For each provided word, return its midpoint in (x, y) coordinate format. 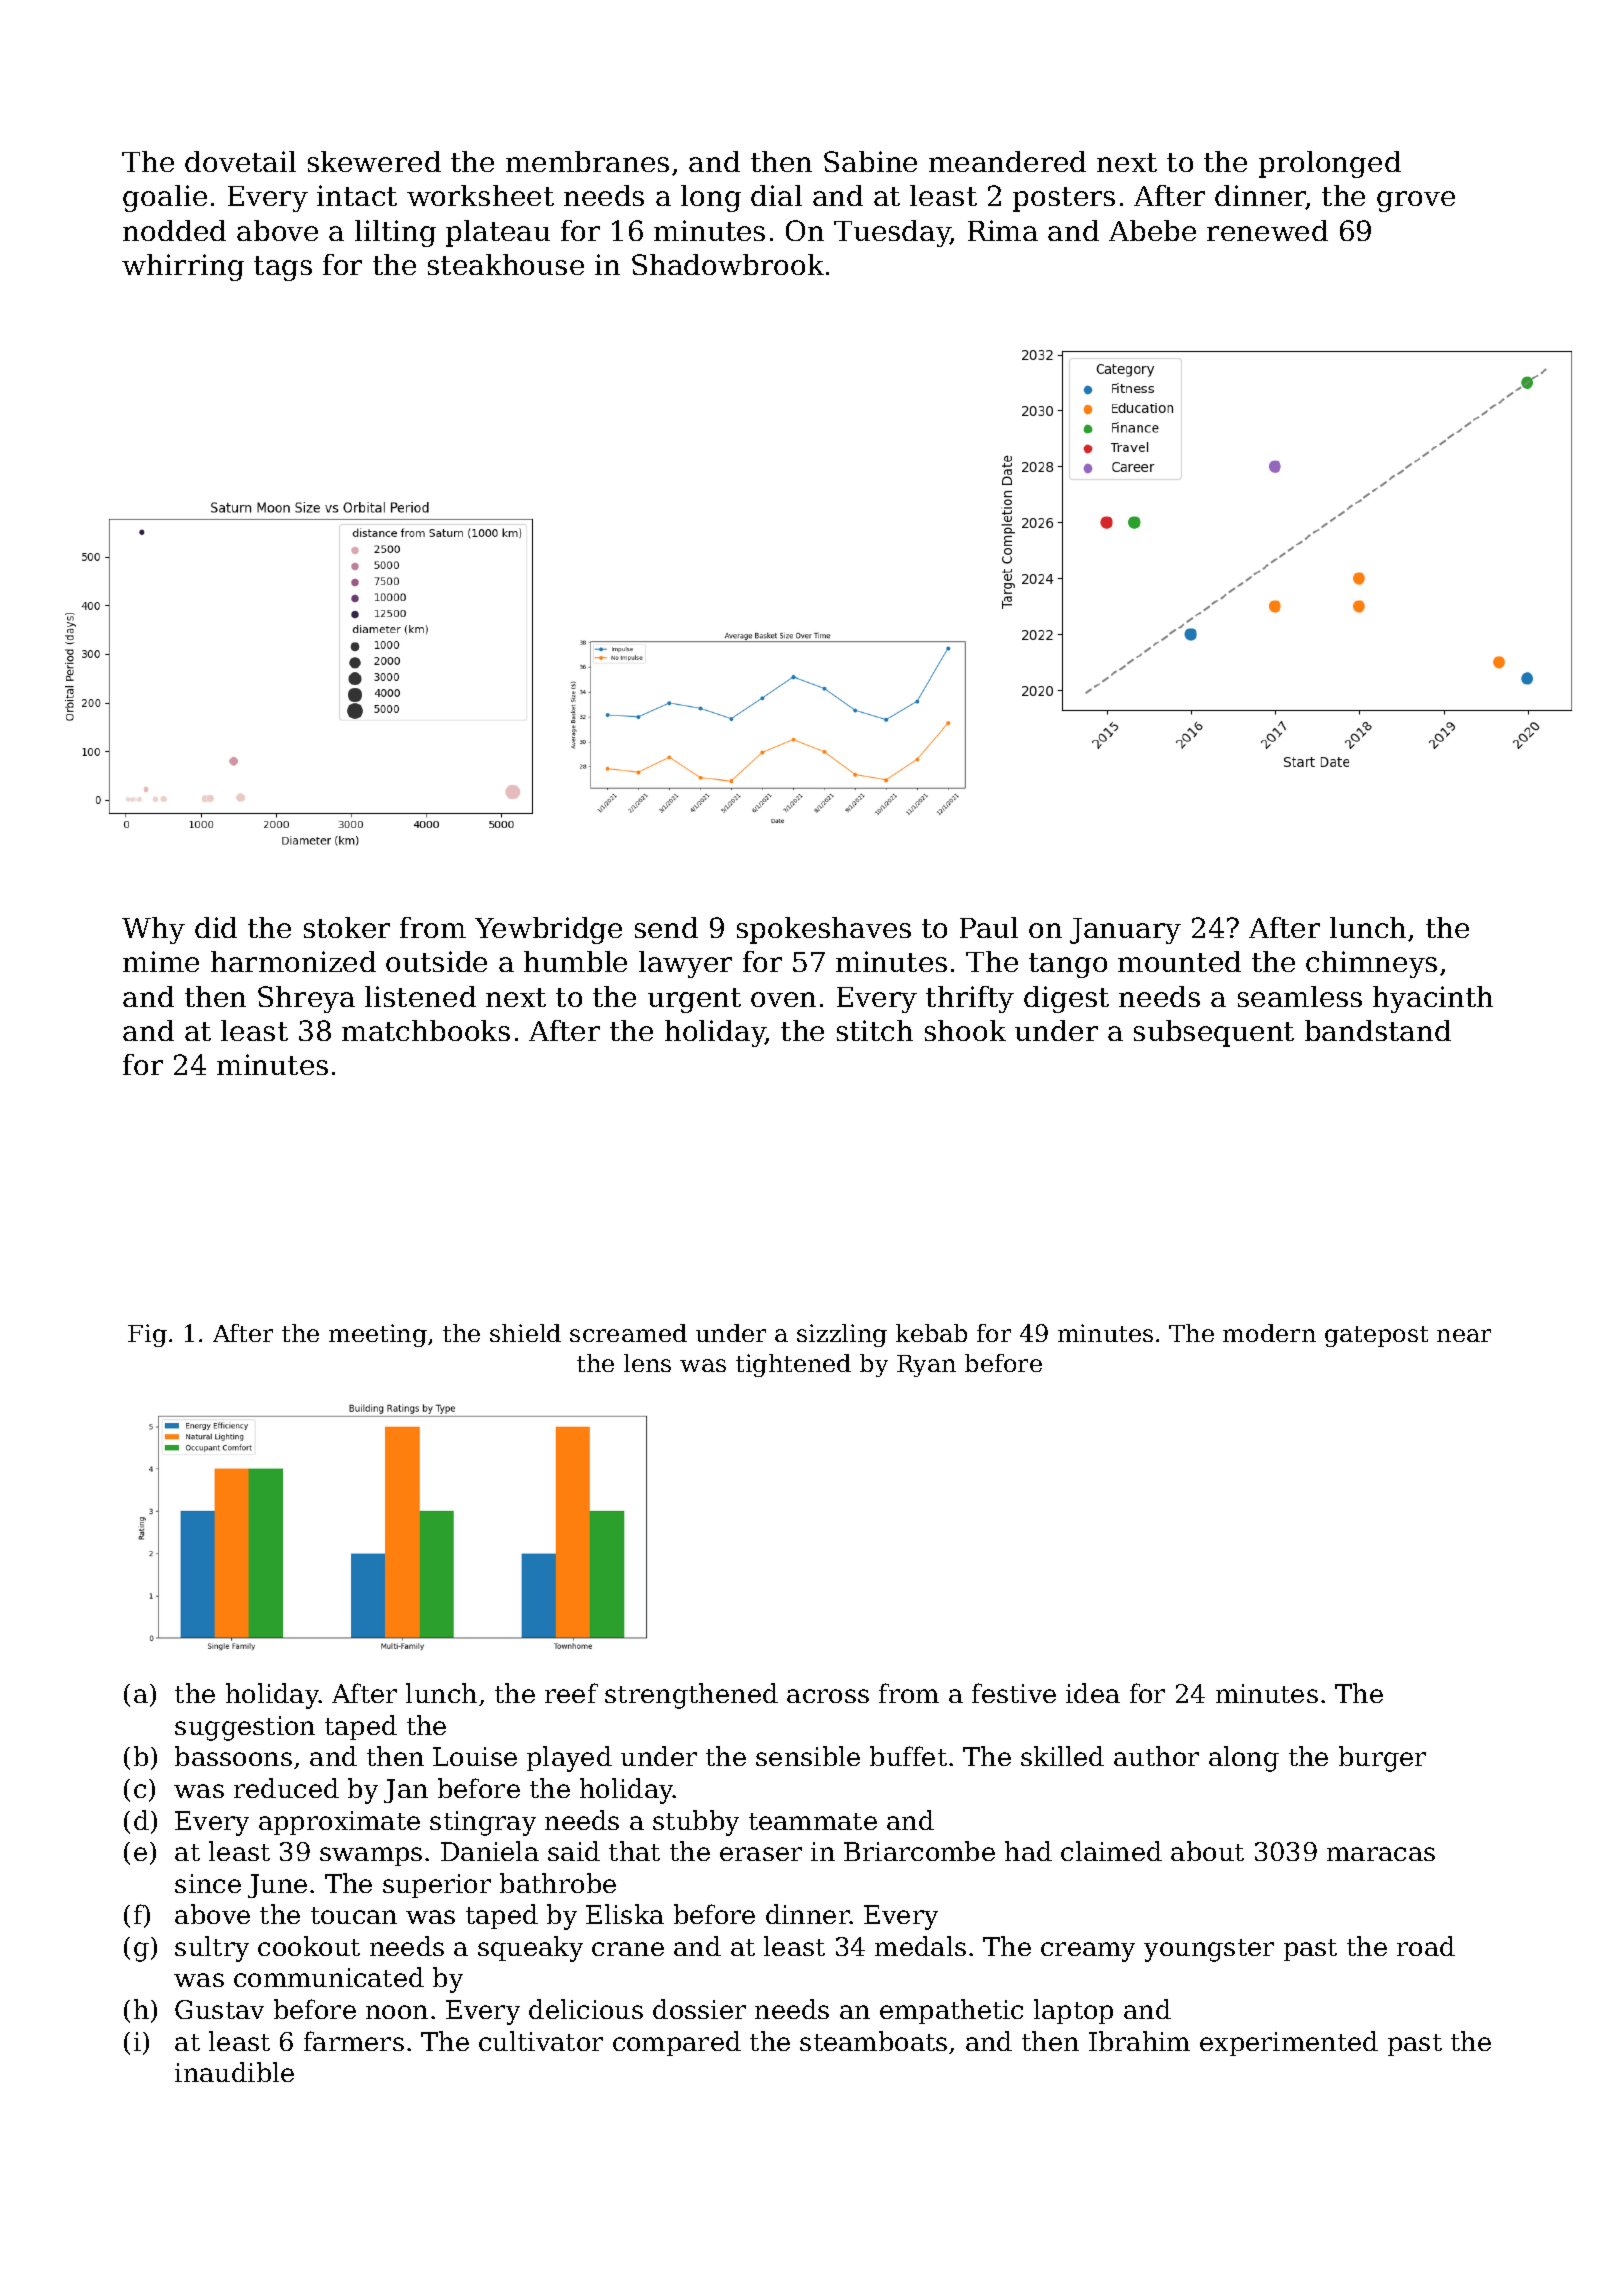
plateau (498, 233)
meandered (1007, 161)
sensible (808, 1756)
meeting (378, 1335)
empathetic (951, 2011)
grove (1416, 201)
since (208, 1883)
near (1464, 1335)
